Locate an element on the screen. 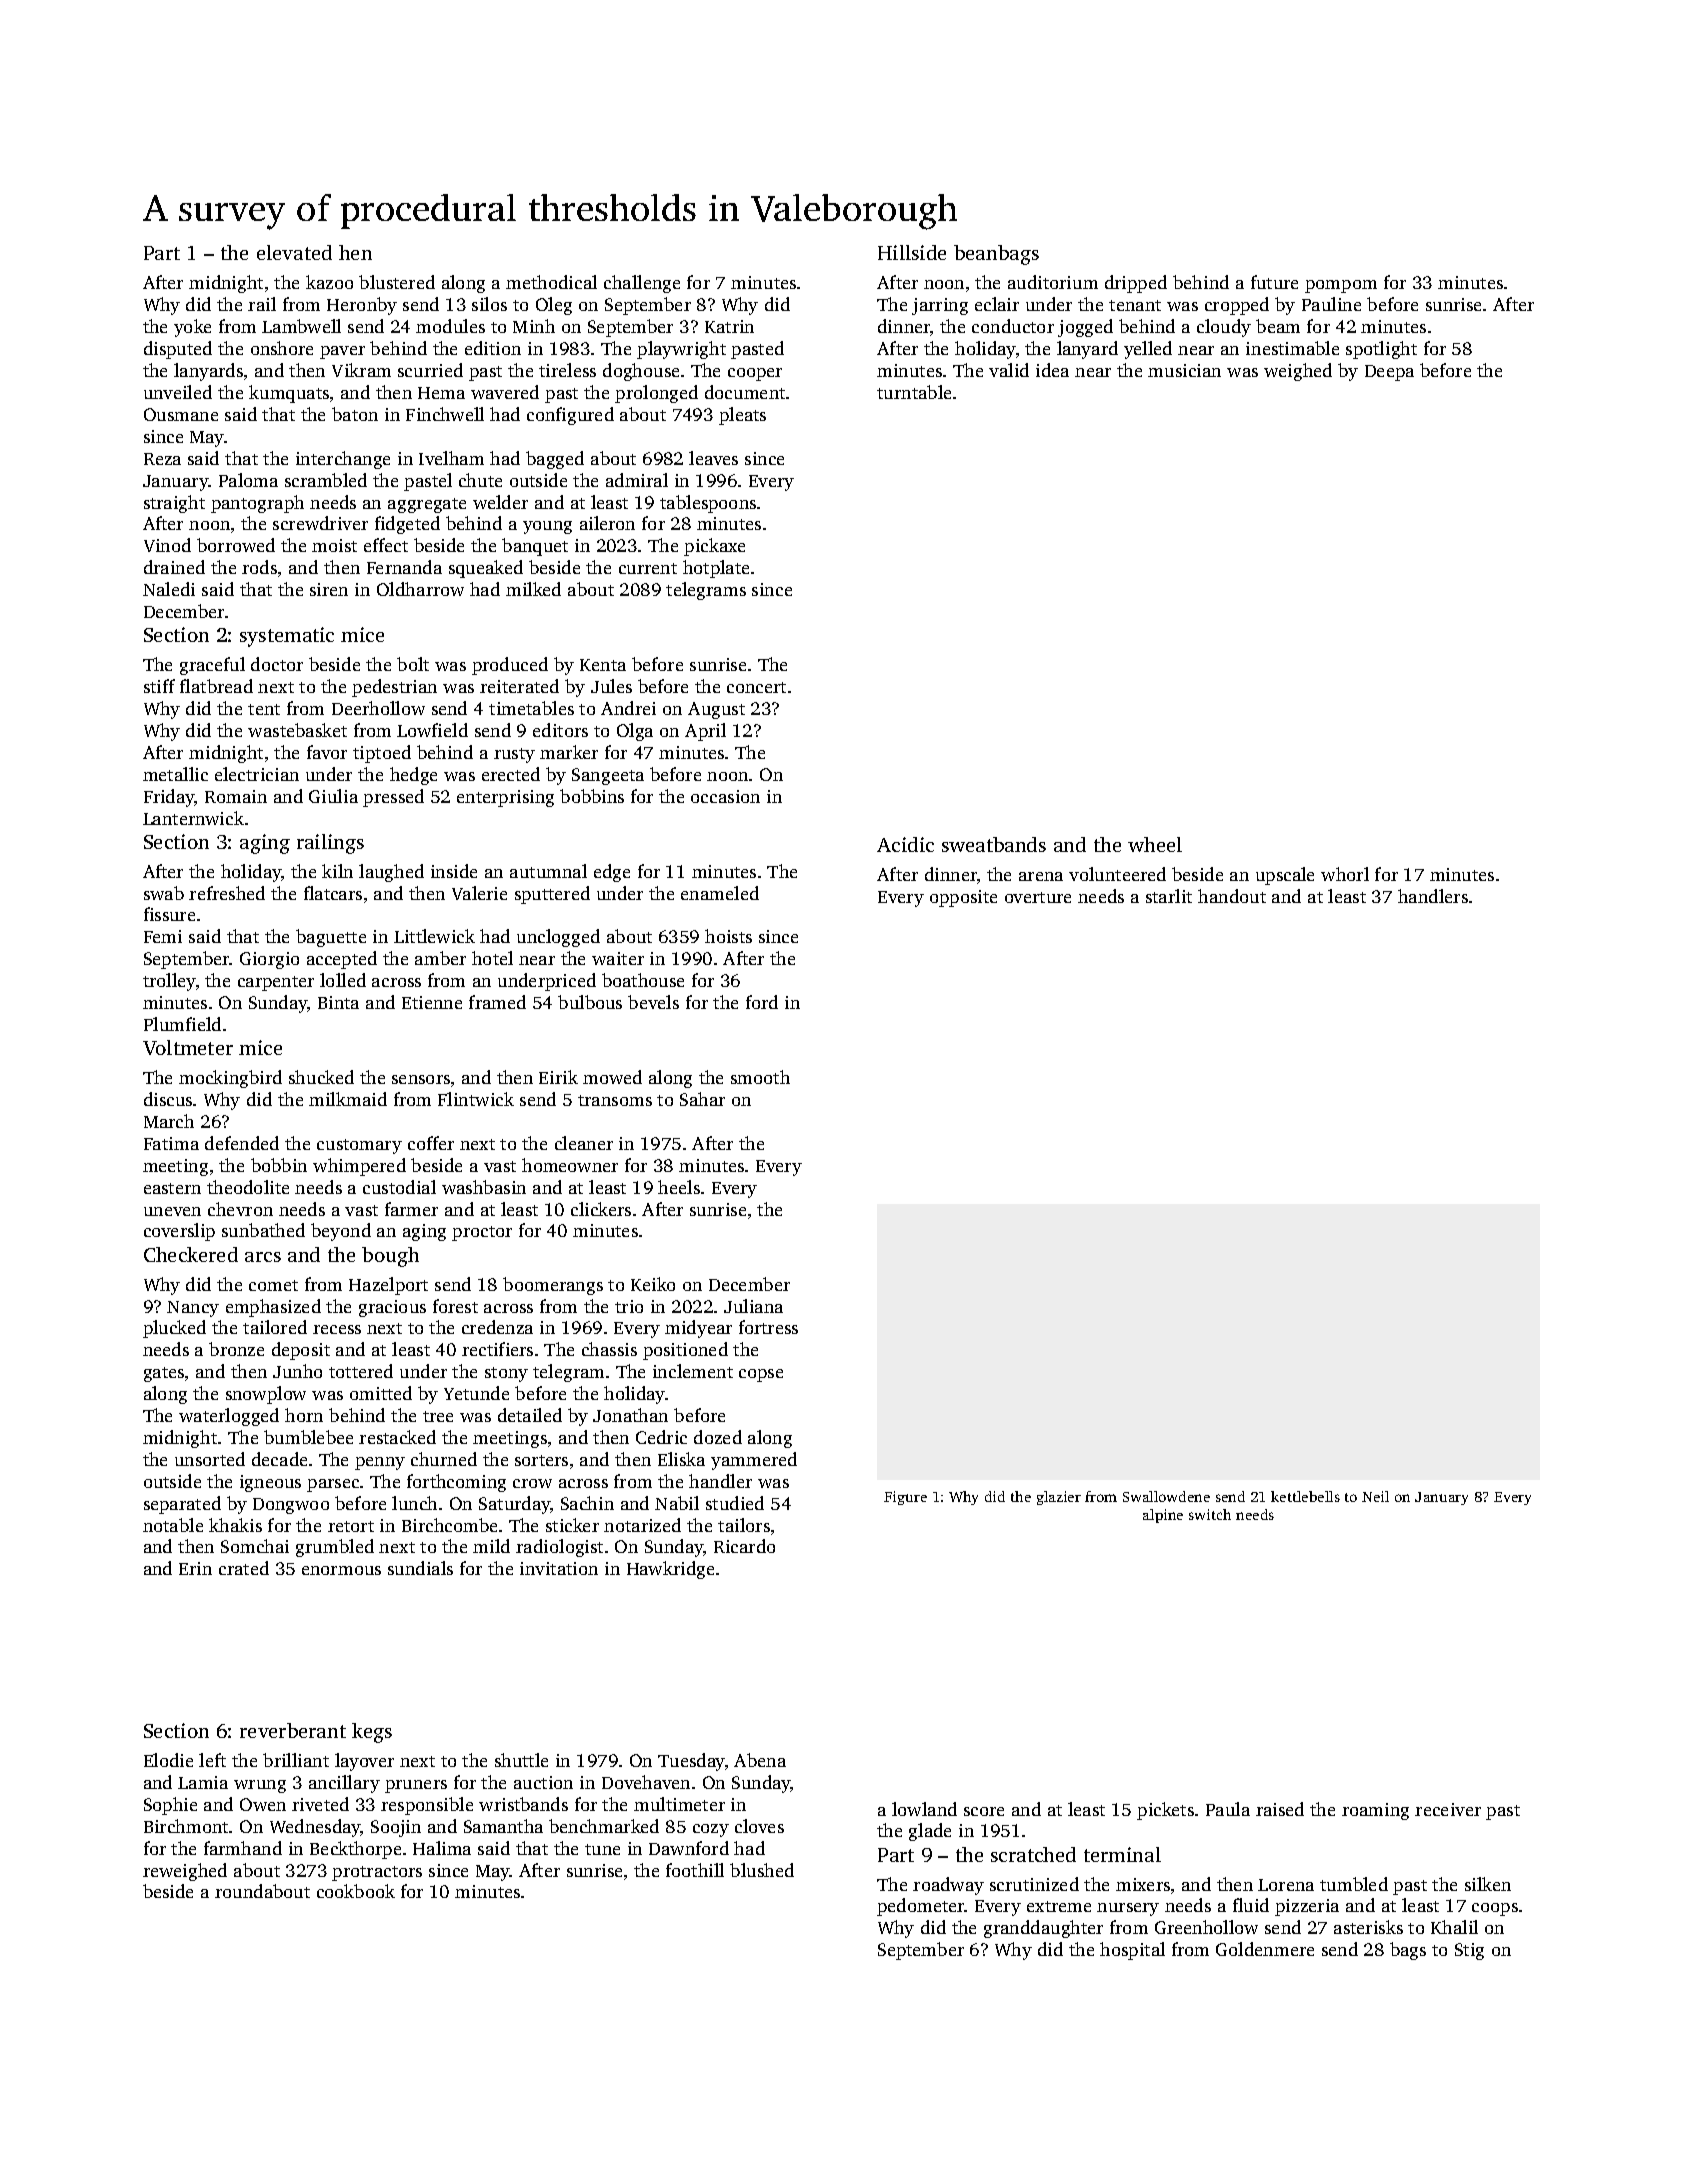 The image size is (1683, 2178). Neil is located at coordinates (1375, 1496).
